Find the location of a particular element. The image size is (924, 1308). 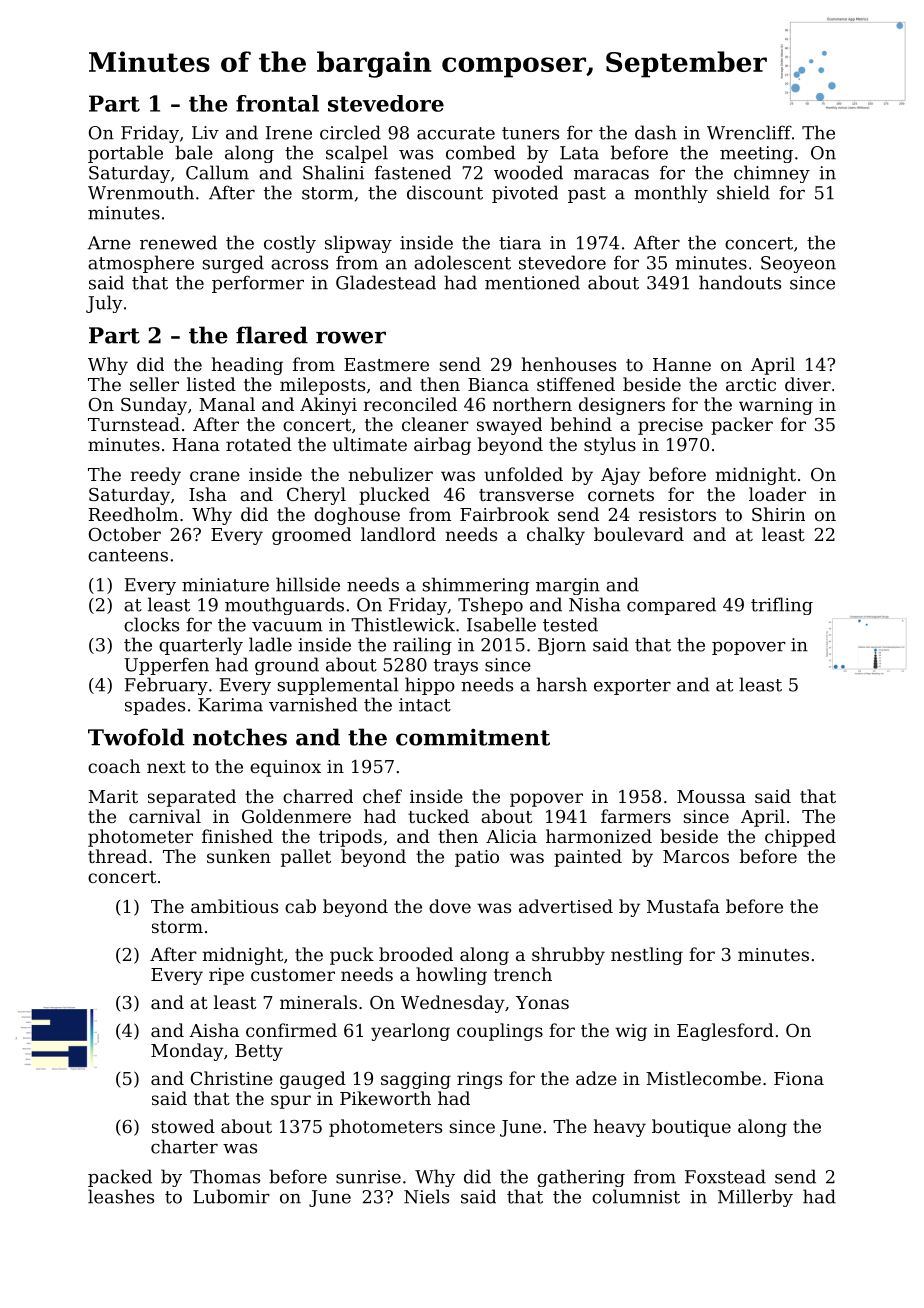

portable is located at coordinates (125, 154).
